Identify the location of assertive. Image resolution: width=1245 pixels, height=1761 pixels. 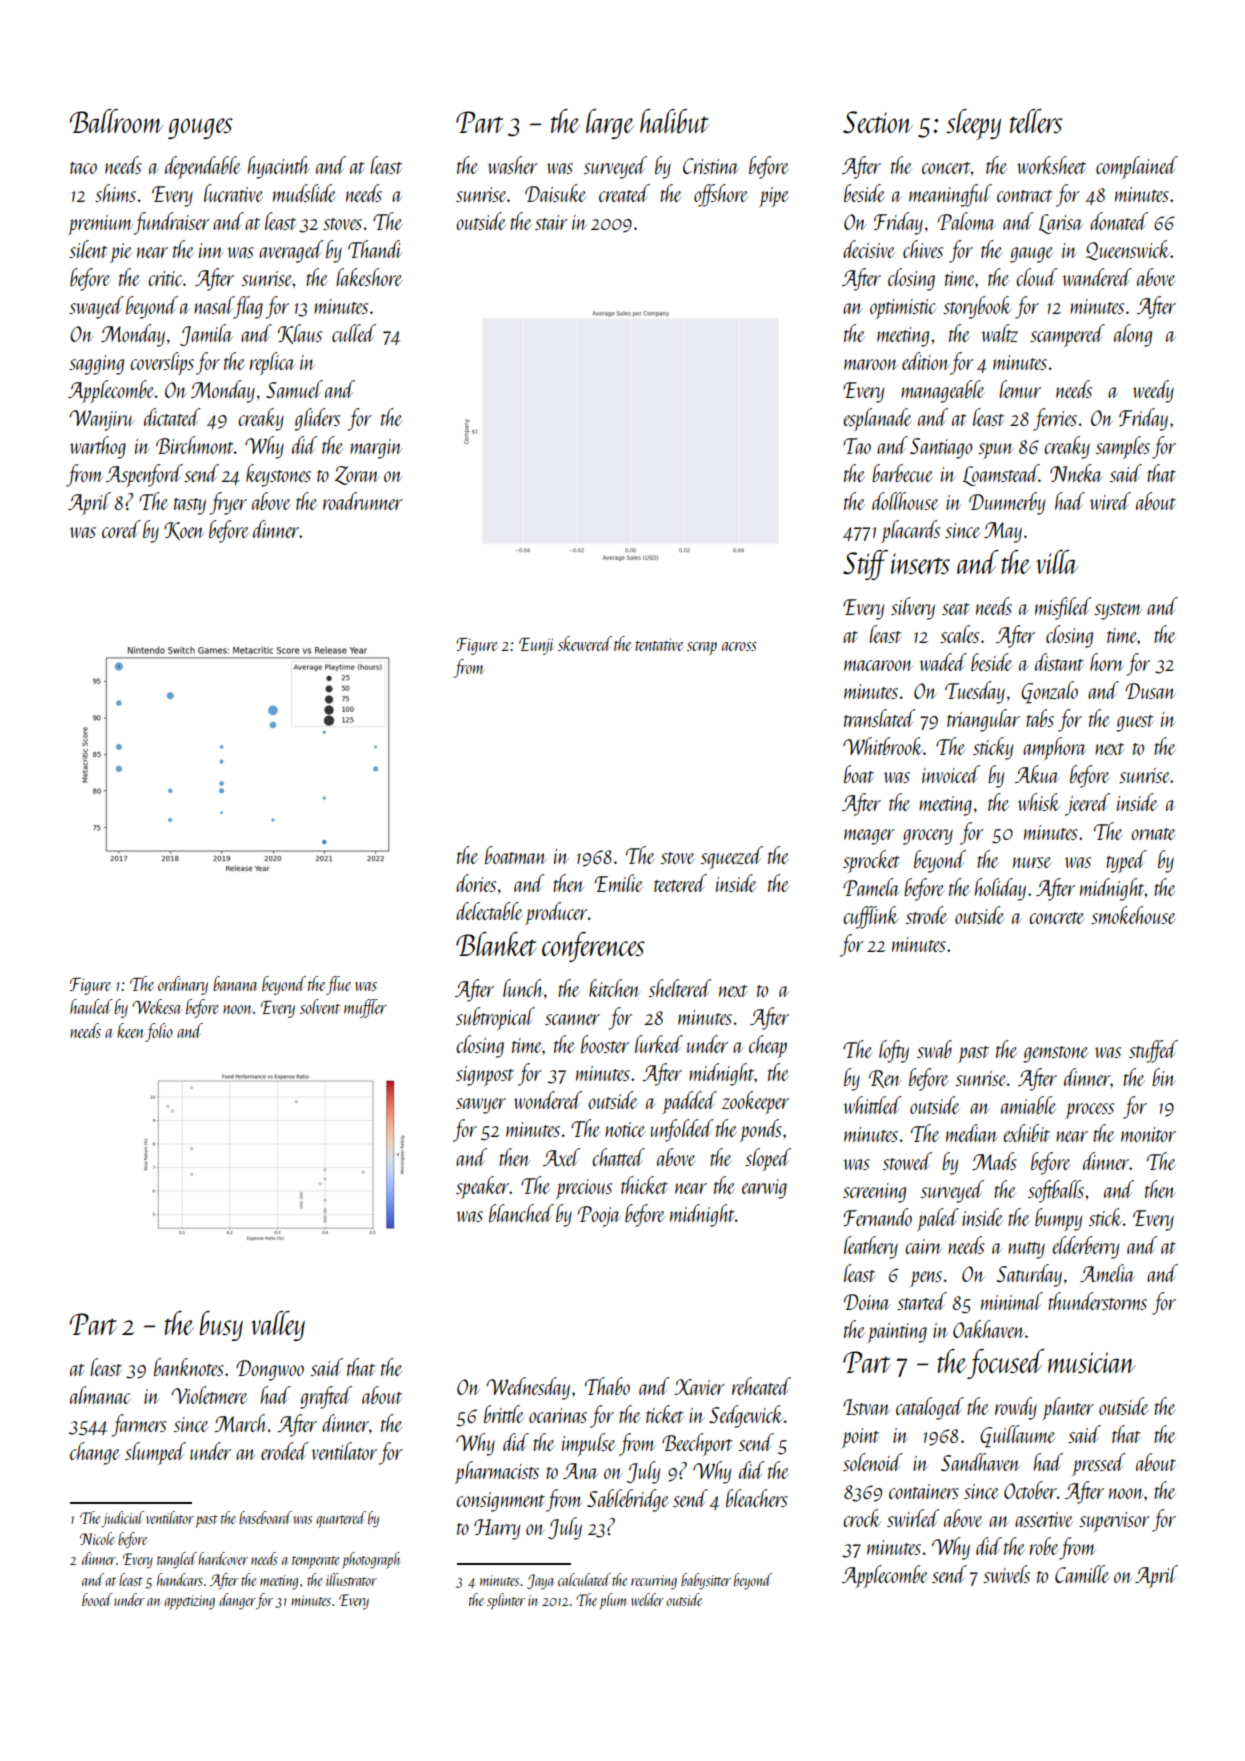
(1044, 1519).
